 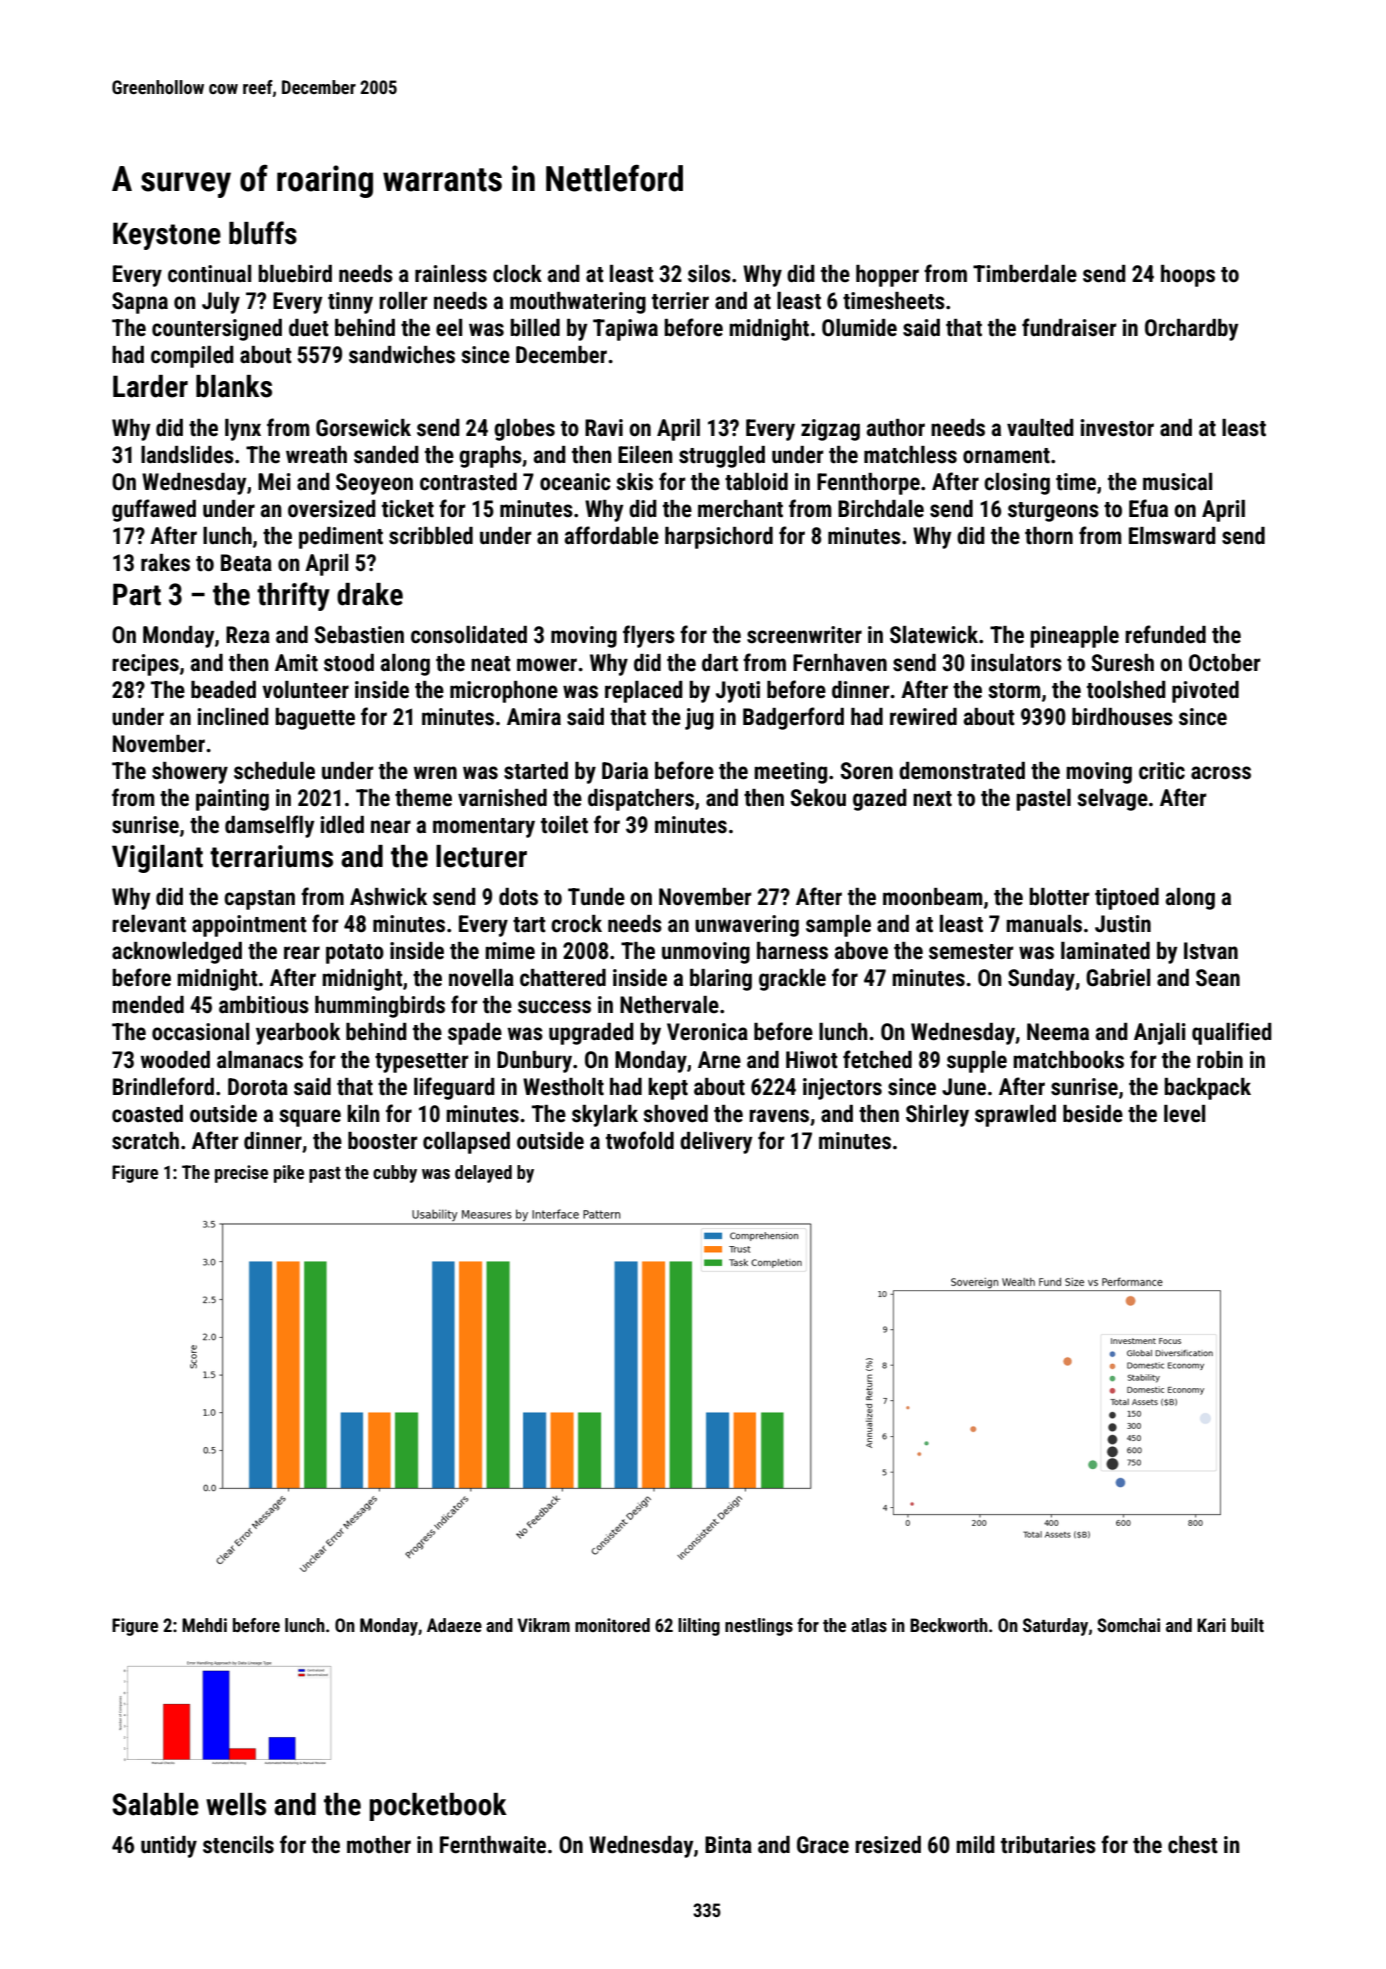 I want to click on delivery, so click(x=716, y=1143).
